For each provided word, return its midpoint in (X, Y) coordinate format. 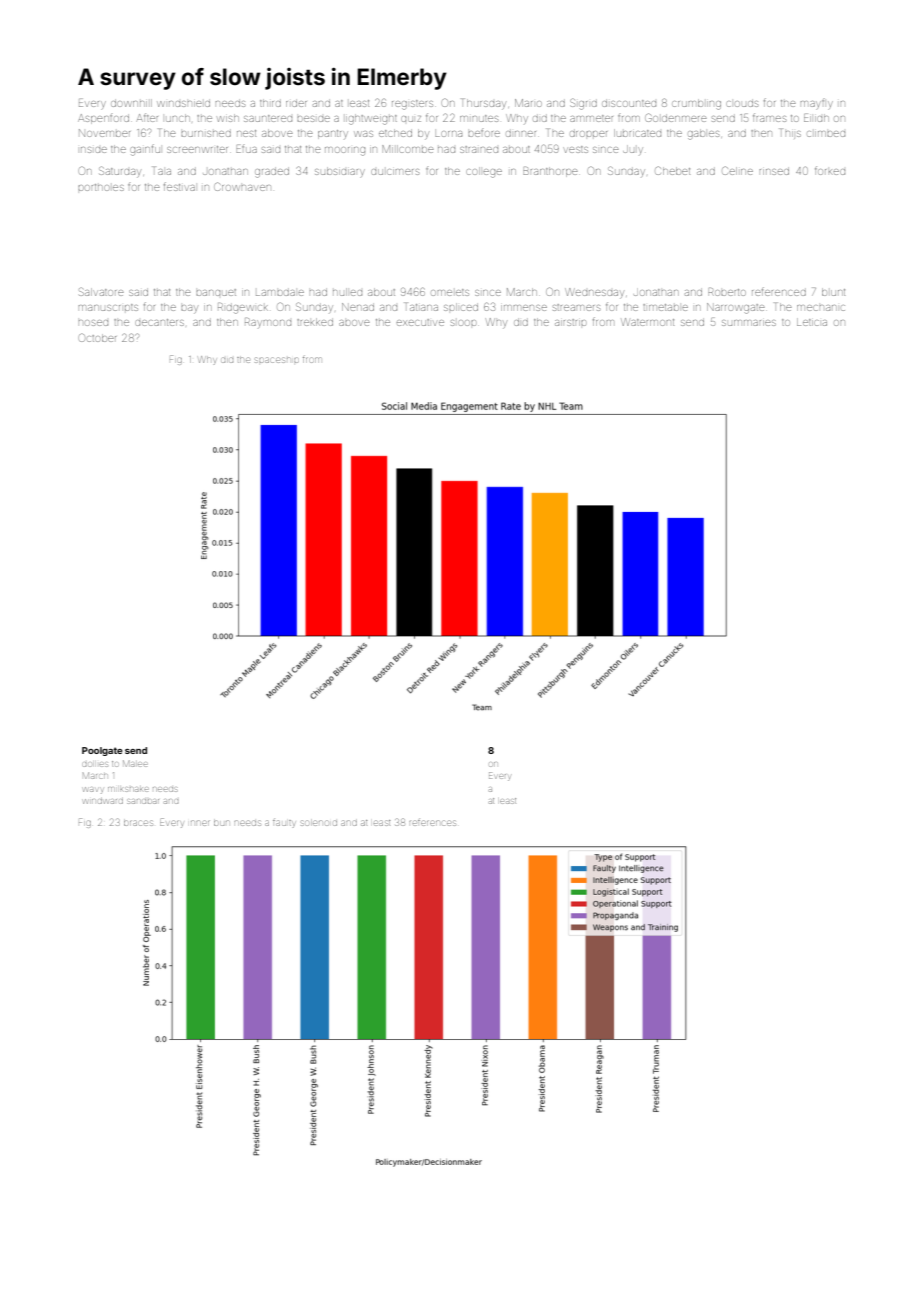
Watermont (647, 322)
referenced (779, 291)
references (432, 823)
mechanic (821, 308)
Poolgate (102, 751)
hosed (93, 323)
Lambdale (280, 293)
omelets (450, 292)
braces (138, 823)
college (484, 172)
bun (221, 823)
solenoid (319, 823)
